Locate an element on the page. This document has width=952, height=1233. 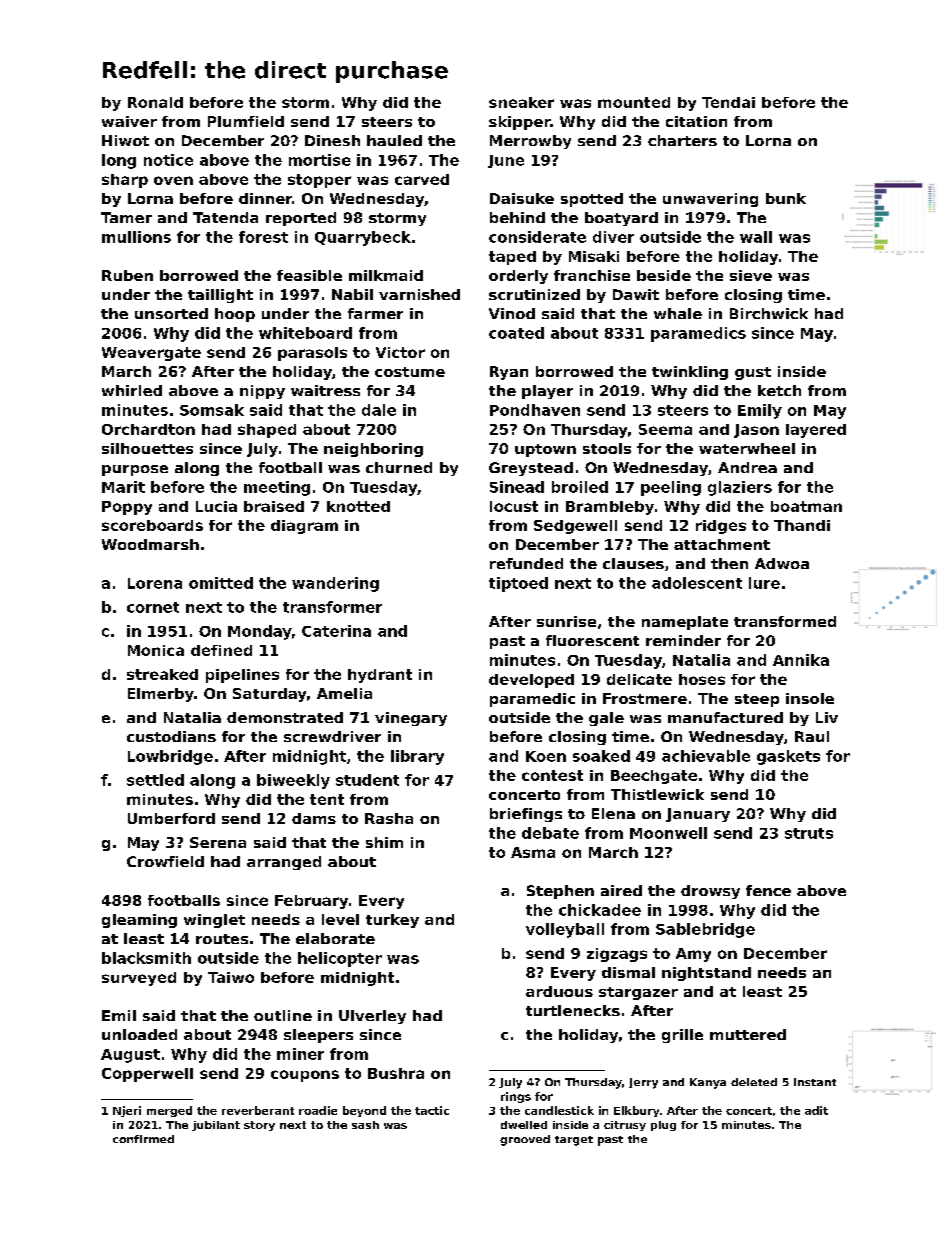
meeting is located at coordinates (277, 488).
